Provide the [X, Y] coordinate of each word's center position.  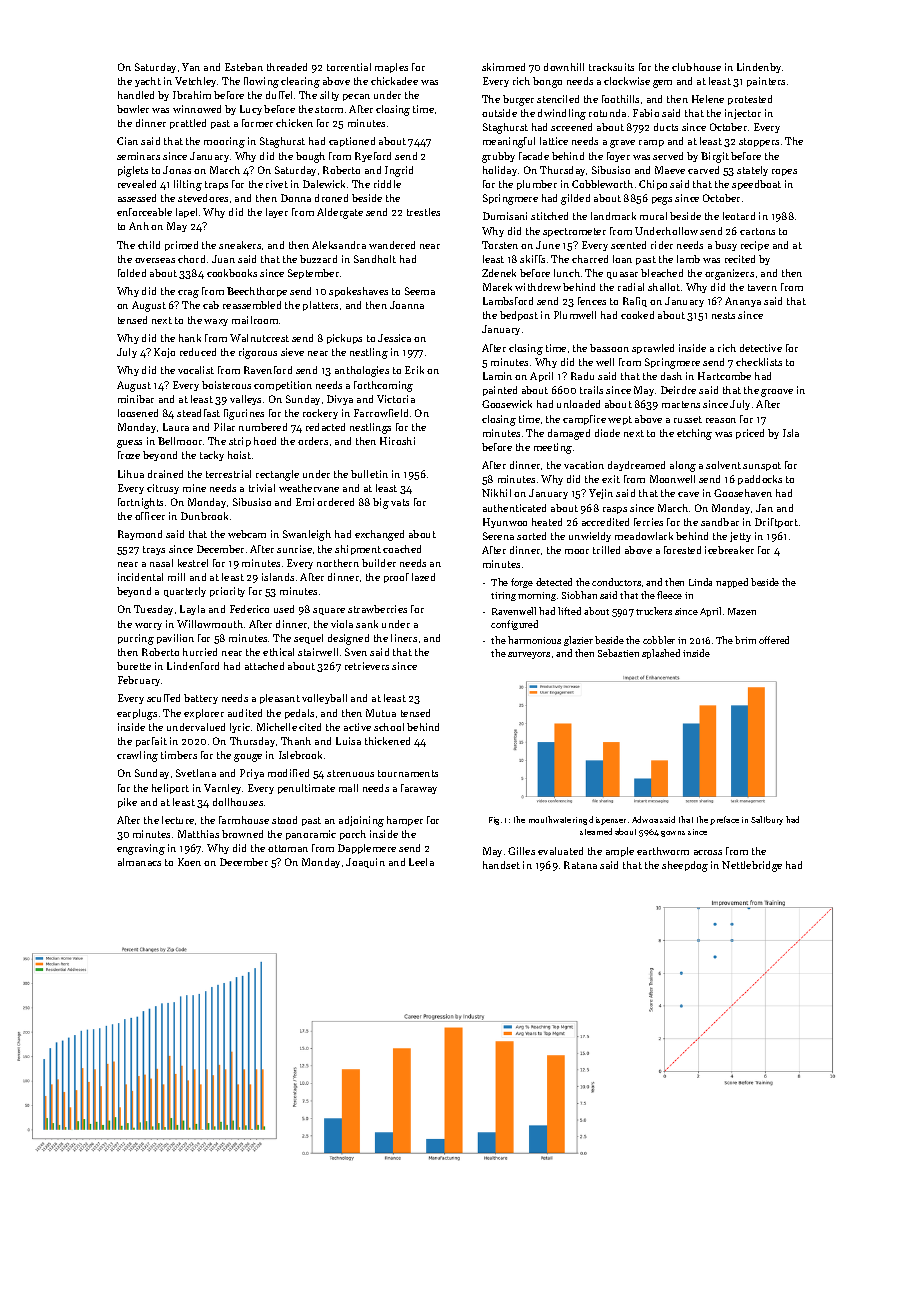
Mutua [381, 713]
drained [165, 474]
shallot [664, 287]
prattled [188, 124]
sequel [308, 639]
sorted [531, 536]
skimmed [503, 67]
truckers [654, 611]
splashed [661, 654]
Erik [414, 370]
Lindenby [759, 68]
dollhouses [238, 802]
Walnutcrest [259, 338]
